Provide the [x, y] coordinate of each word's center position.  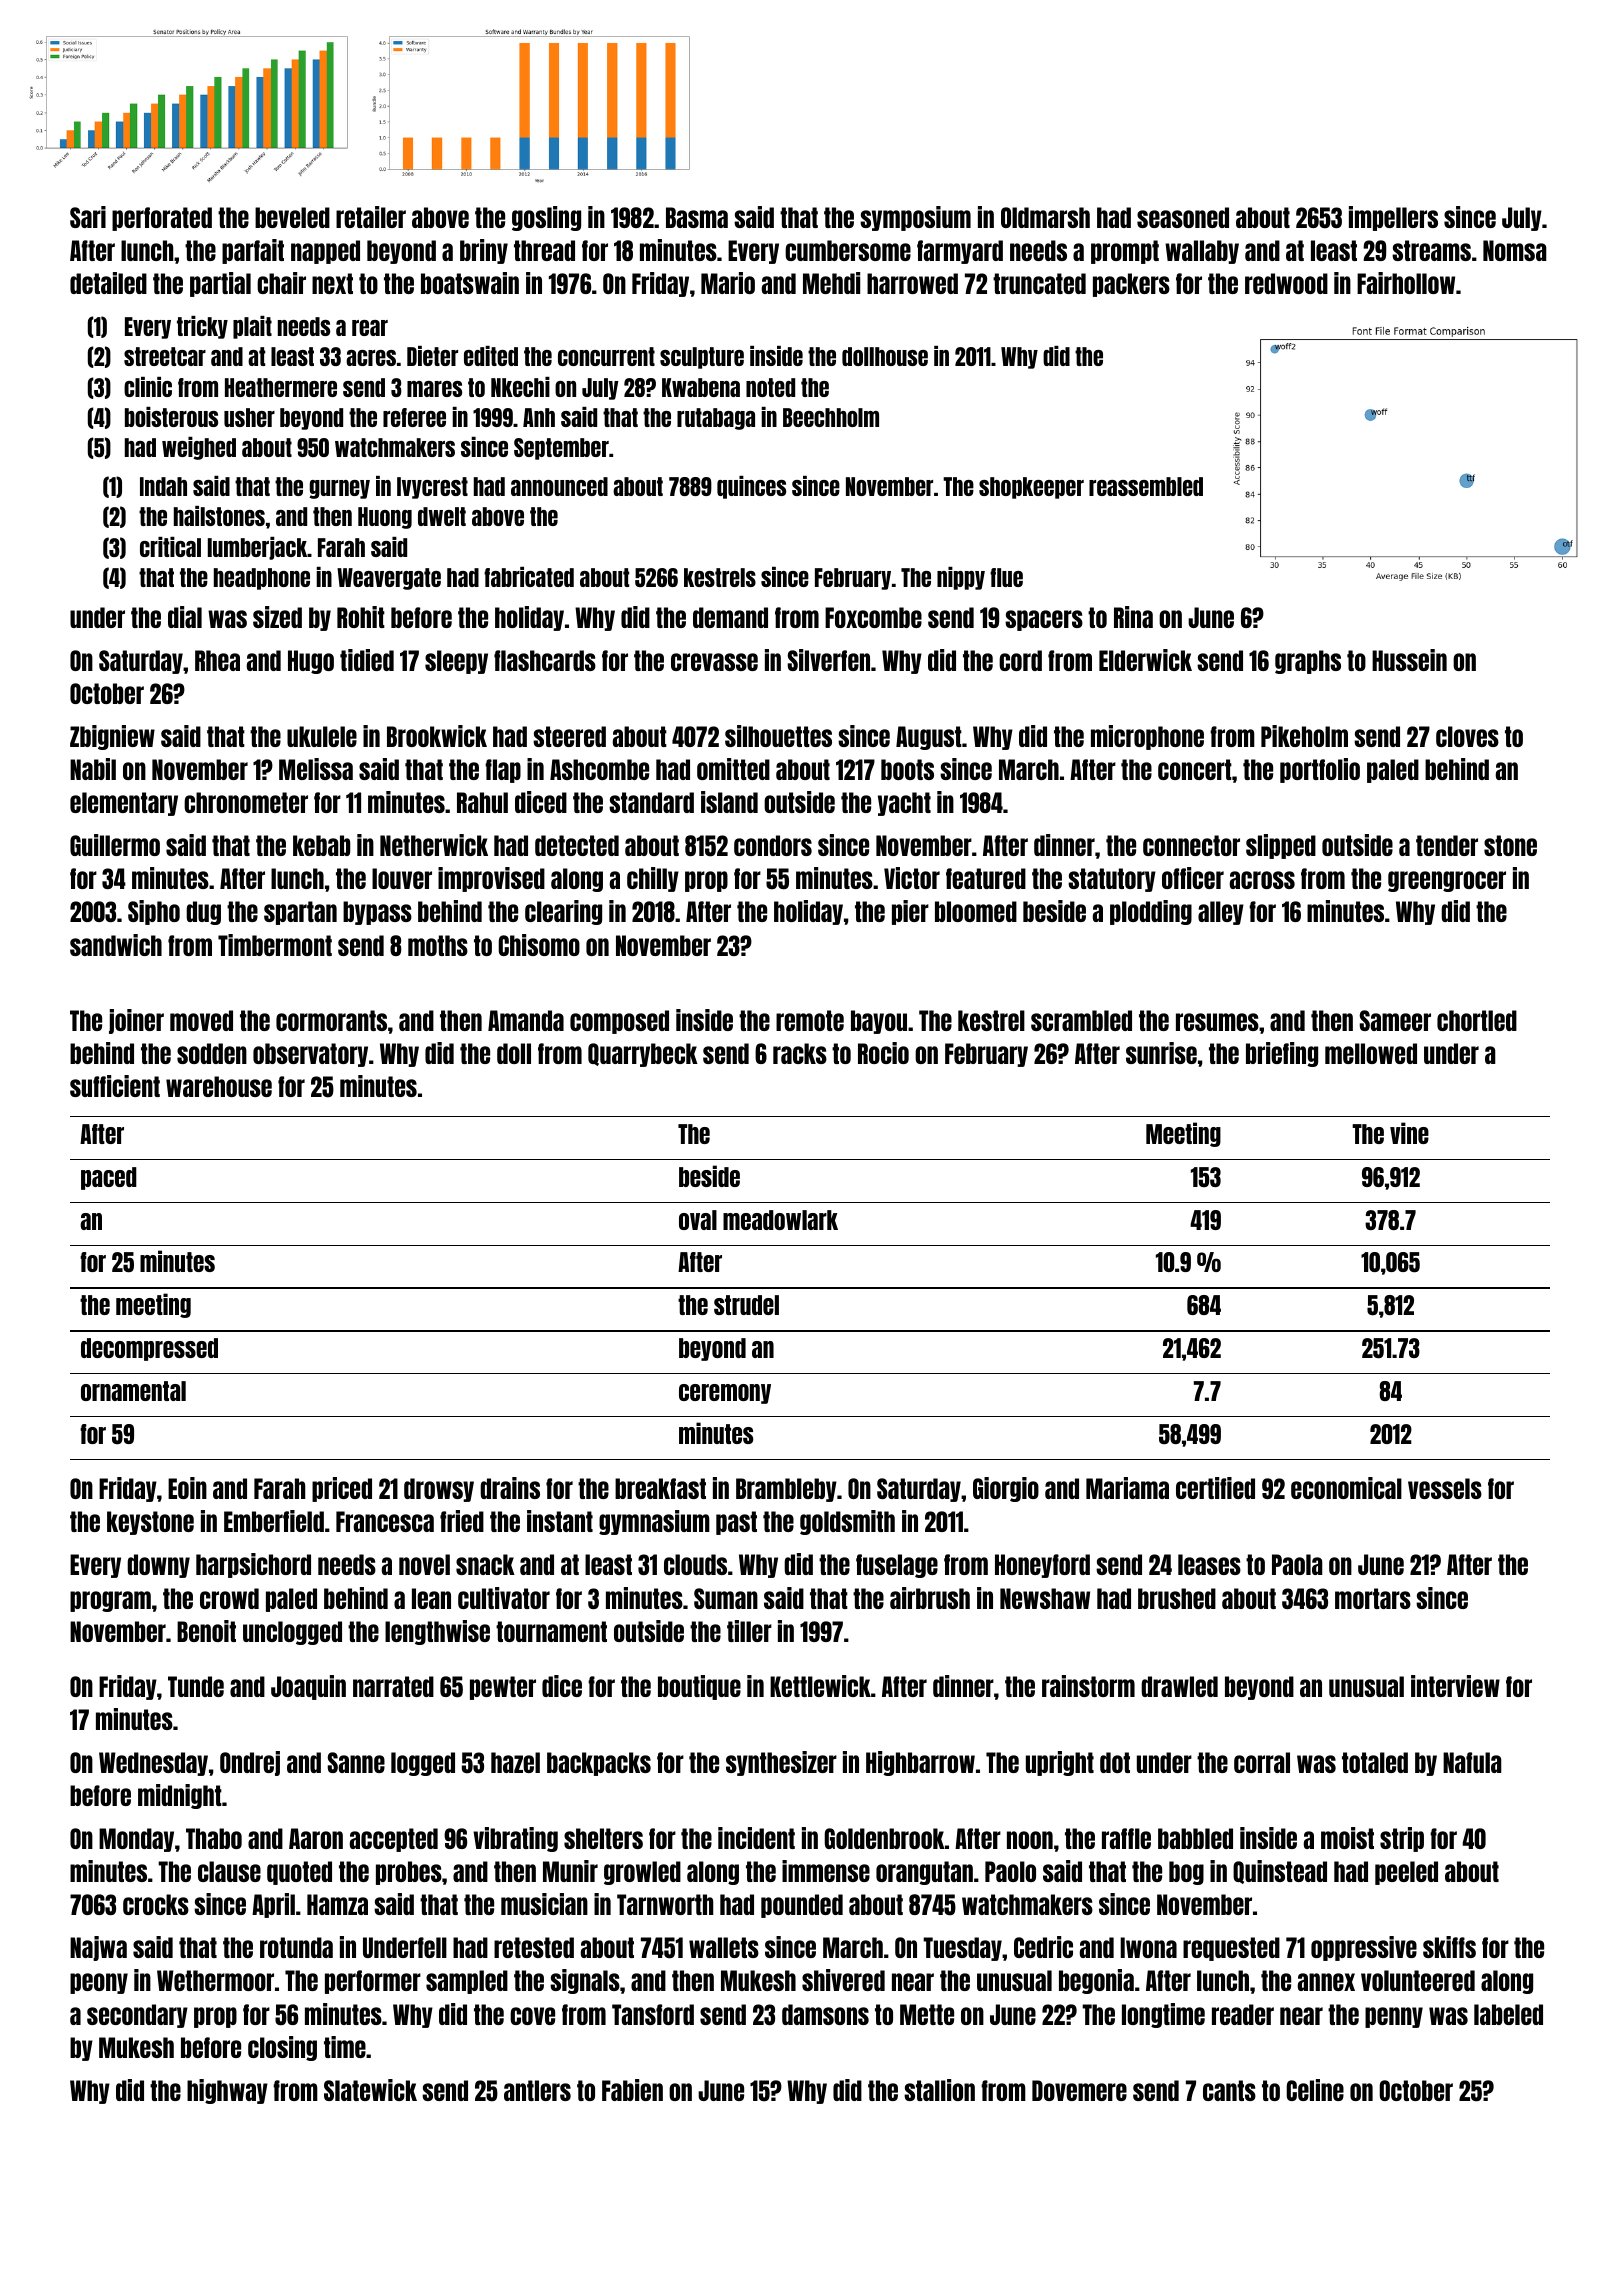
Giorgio [1006, 1489]
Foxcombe [873, 617]
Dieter [432, 356]
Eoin [187, 1488]
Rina [1133, 617]
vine [1409, 1133]
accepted [394, 1840]
